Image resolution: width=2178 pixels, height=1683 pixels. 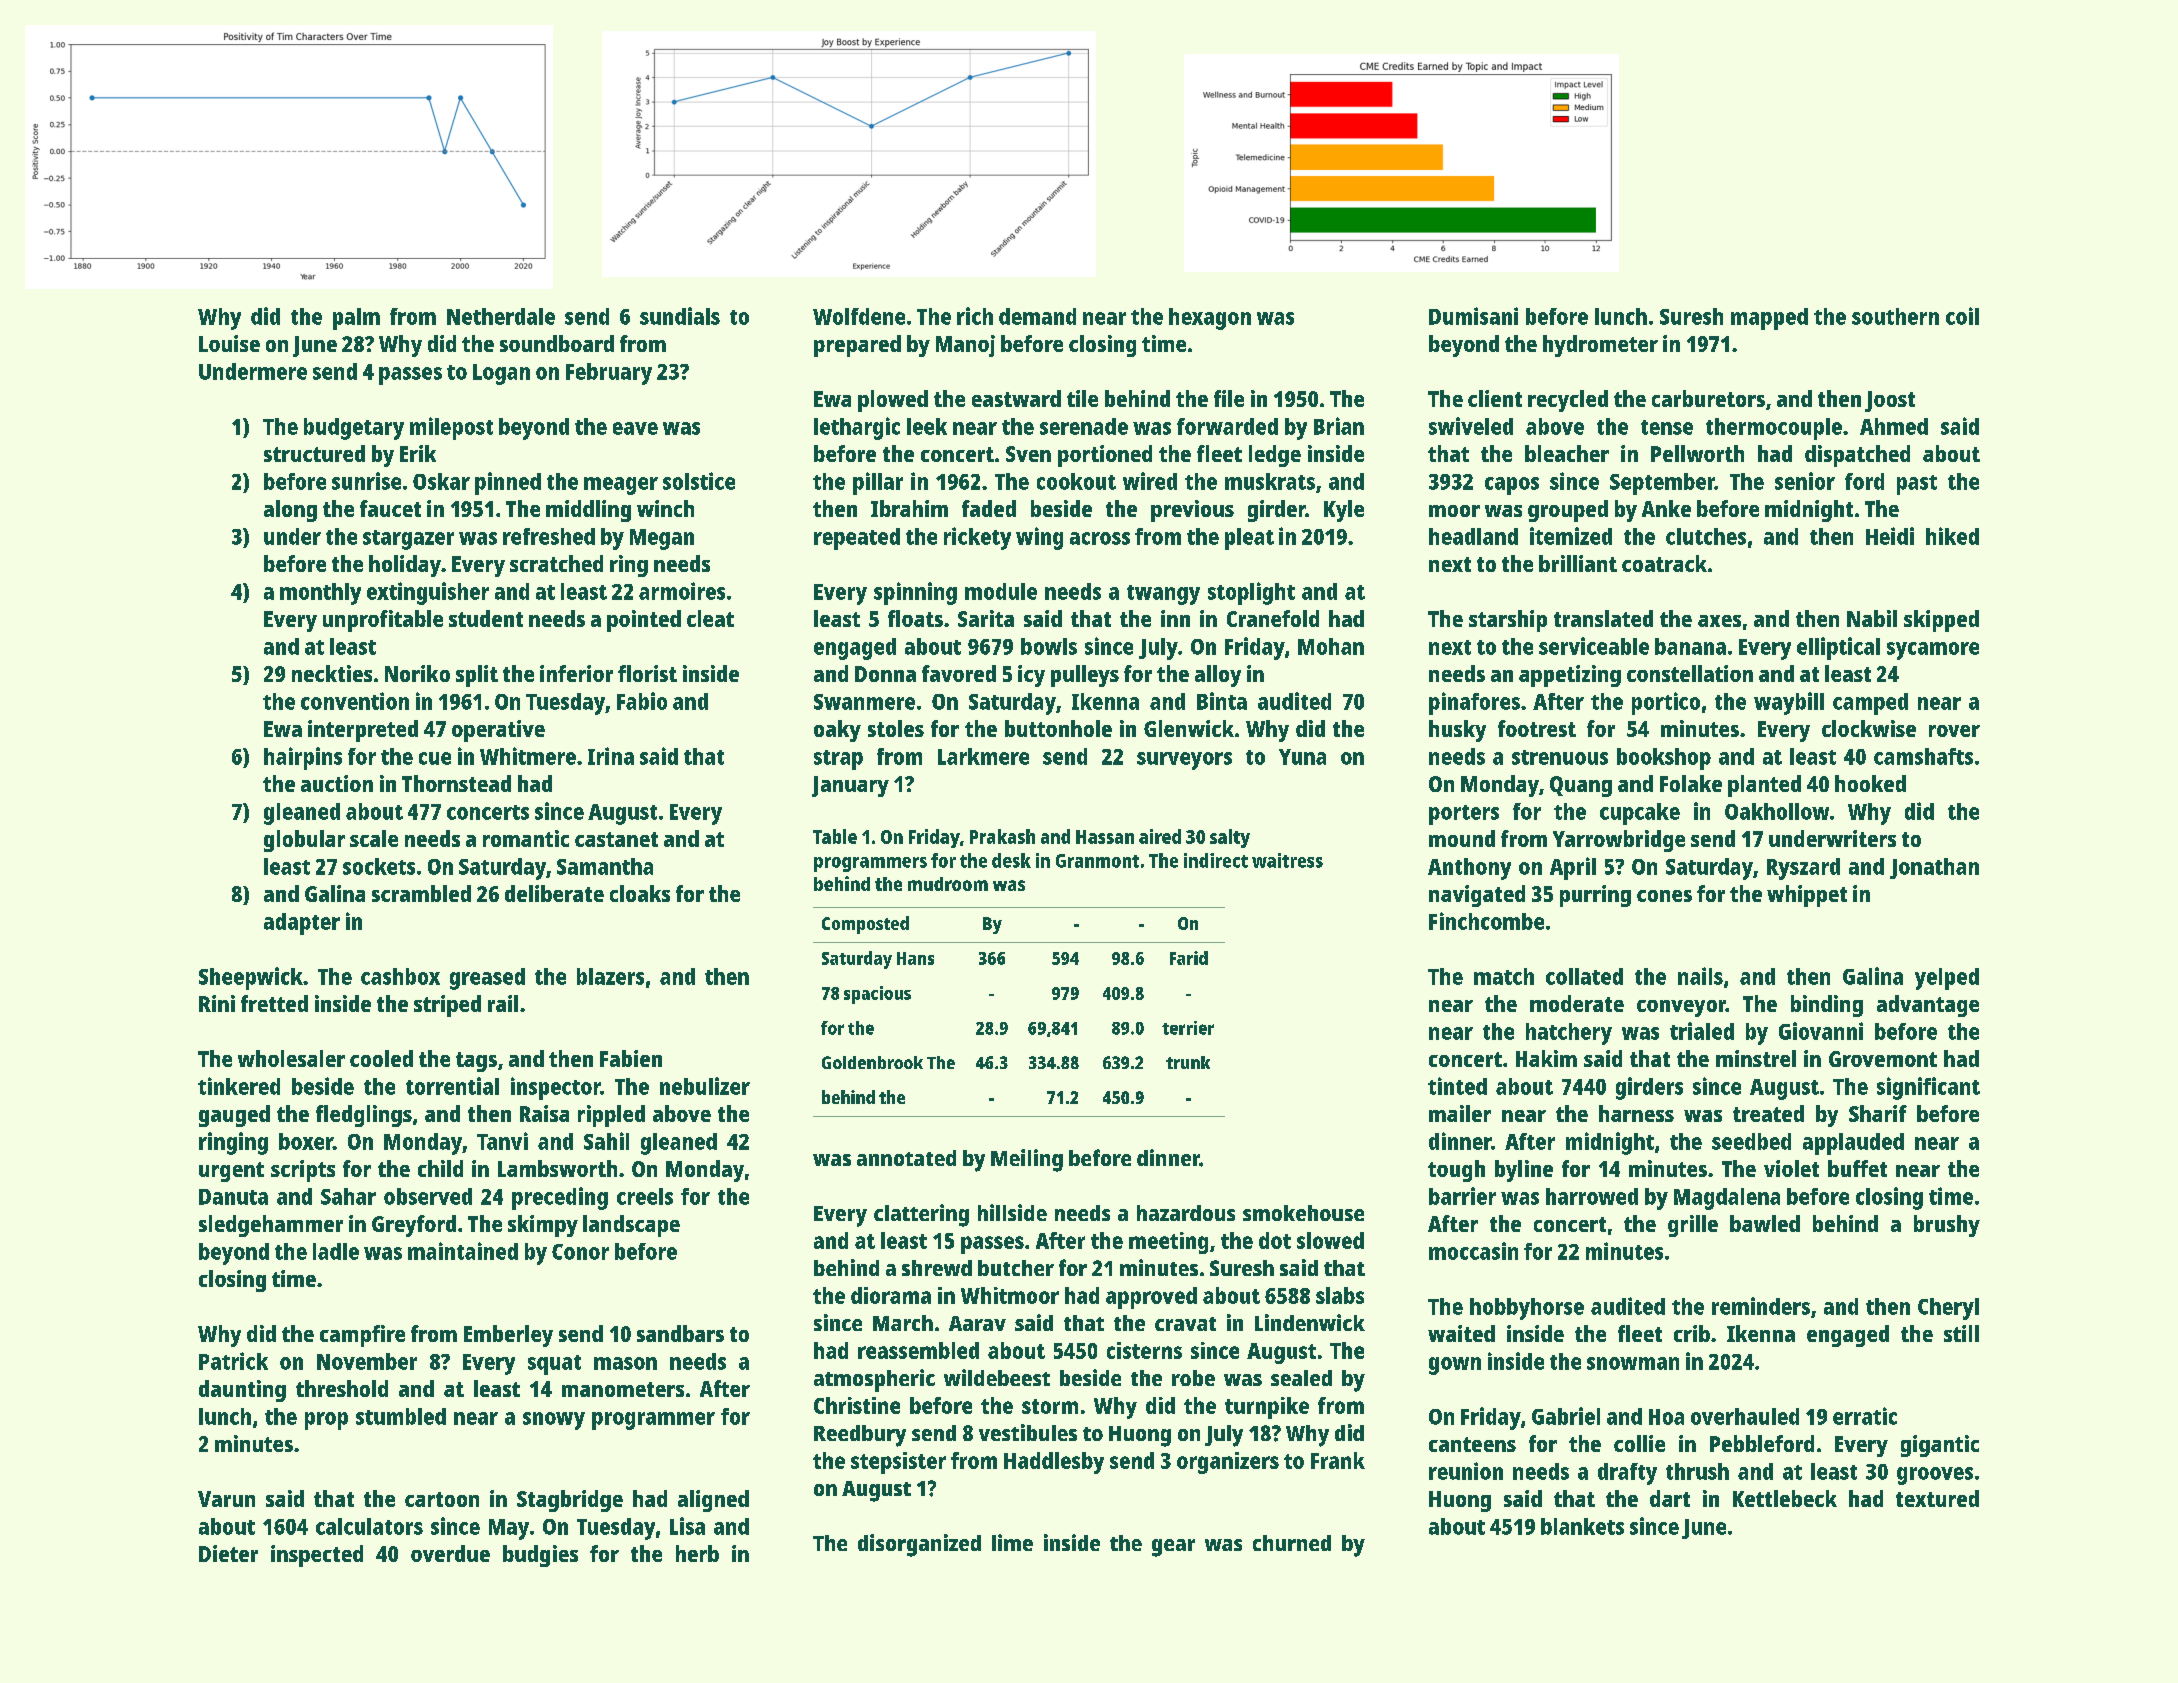 I want to click on Danuta, so click(x=233, y=1197).
